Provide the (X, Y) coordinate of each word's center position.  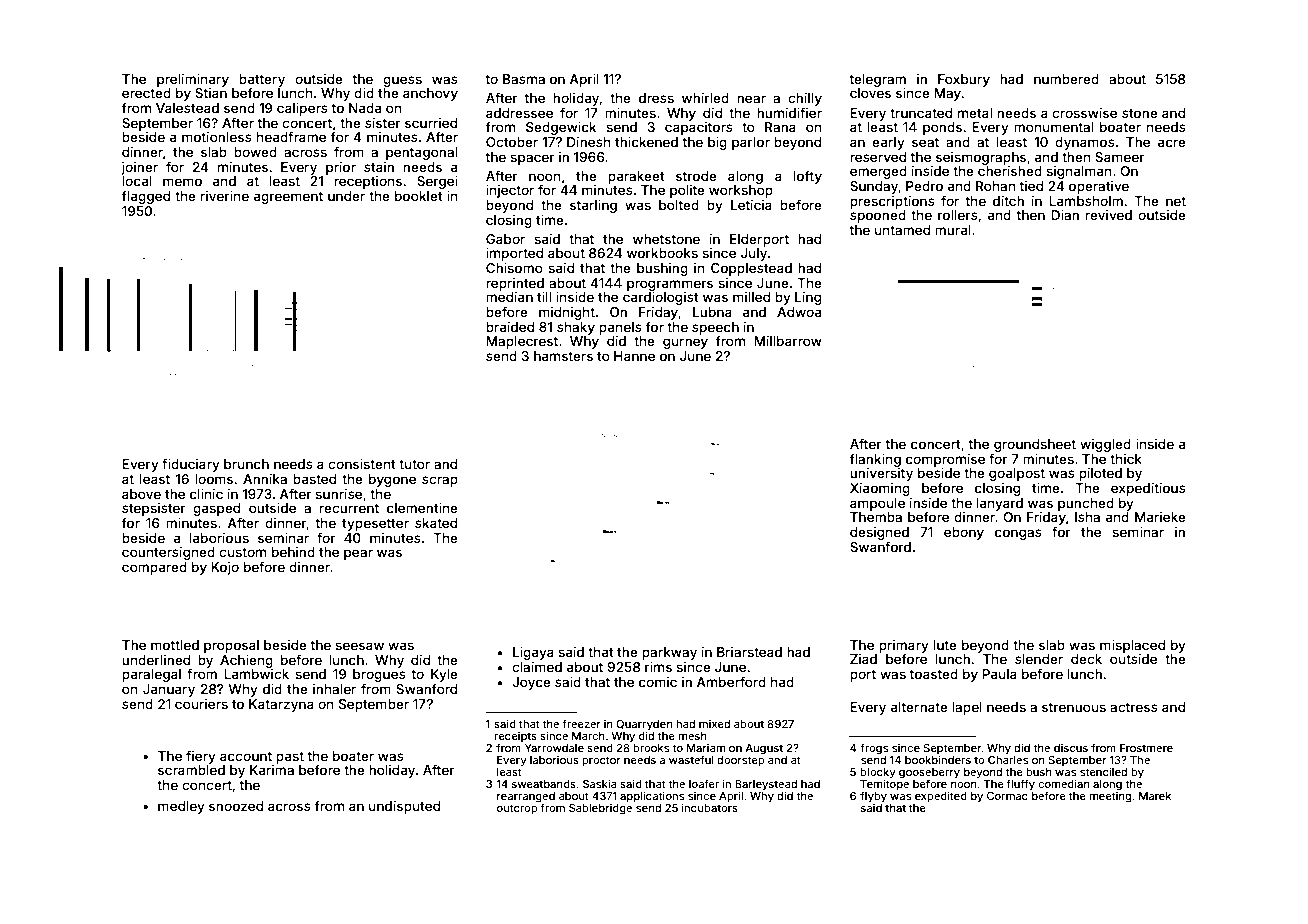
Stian (211, 93)
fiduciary (191, 465)
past (290, 758)
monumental (1053, 127)
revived (1109, 215)
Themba (876, 517)
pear (358, 554)
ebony (964, 533)
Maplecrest (522, 342)
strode (696, 176)
